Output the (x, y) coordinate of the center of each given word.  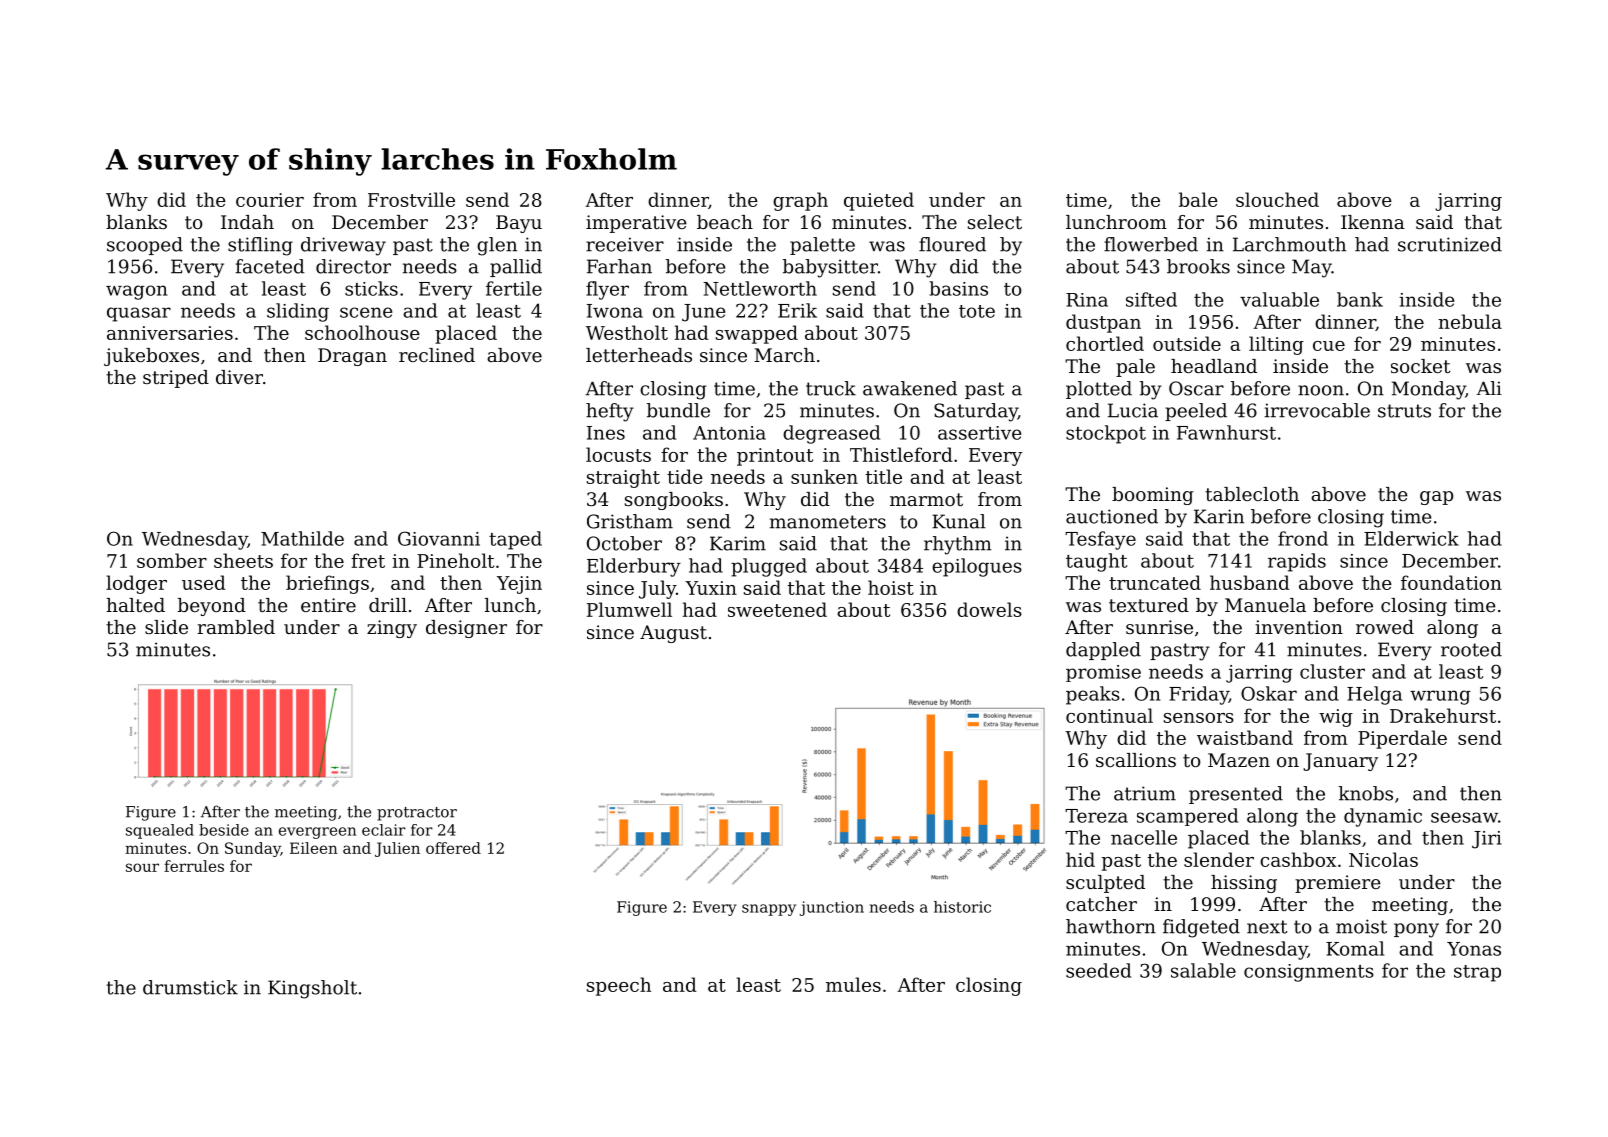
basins (958, 288)
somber (172, 560)
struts (1404, 411)
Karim (738, 543)
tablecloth (1252, 494)
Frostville (411, 199)
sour (142, 867)
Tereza (1096, 816)
